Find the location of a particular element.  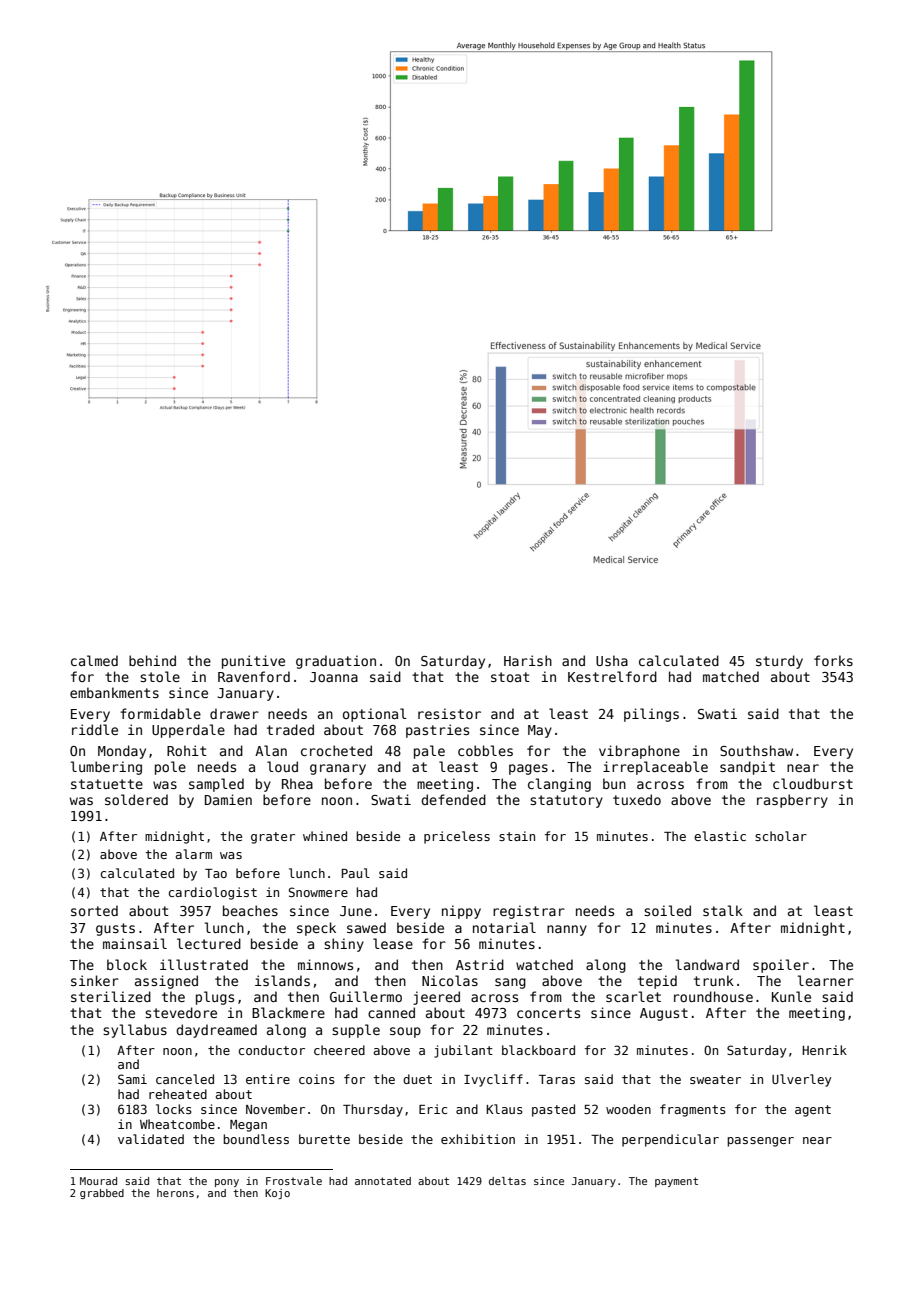

priceless is located at coordinates (457, 837).
